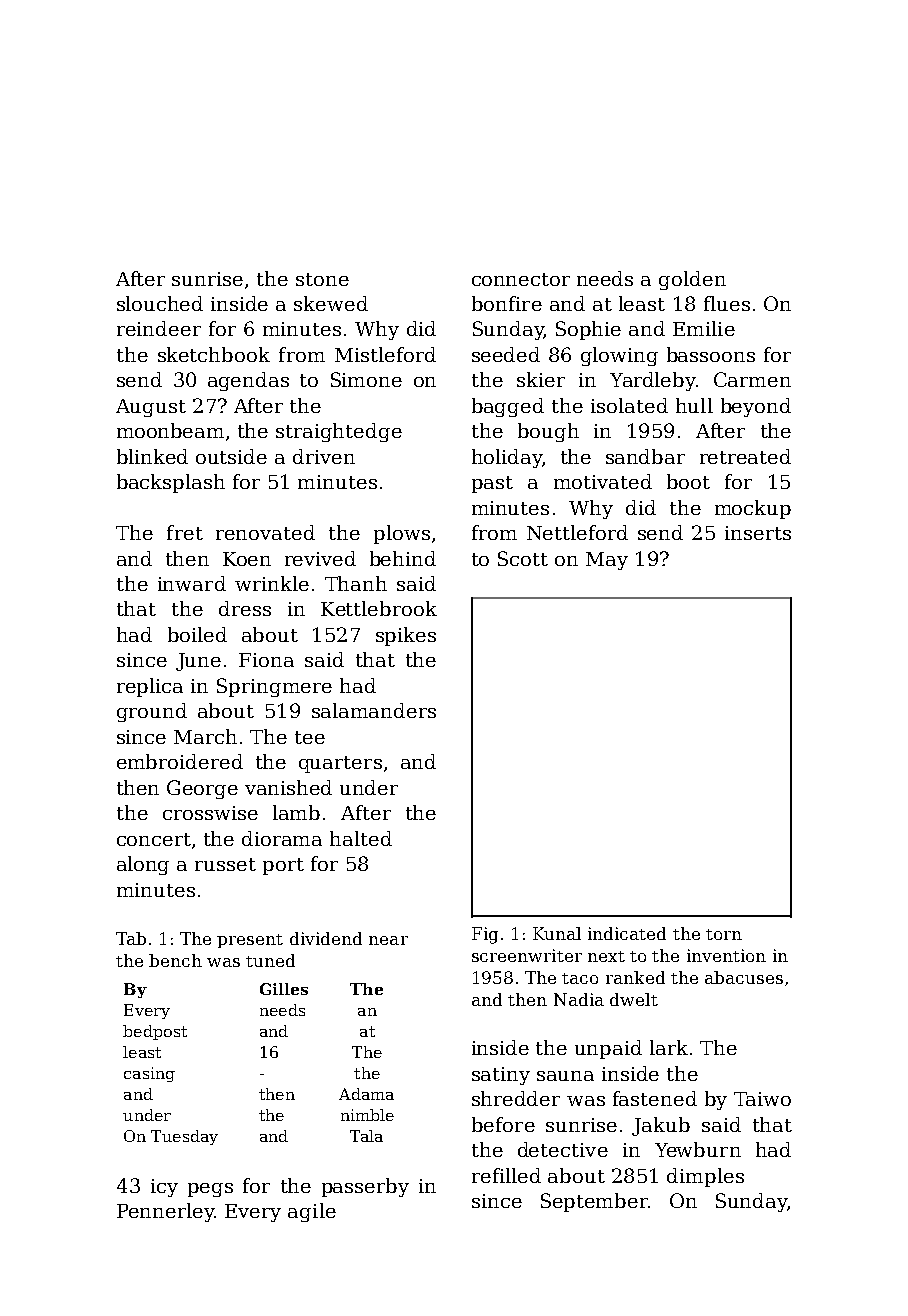 The image size is (908, 1316). Describe the element at coordinates (159, 328) in the screenshot. I see `reindeer` at that location.
